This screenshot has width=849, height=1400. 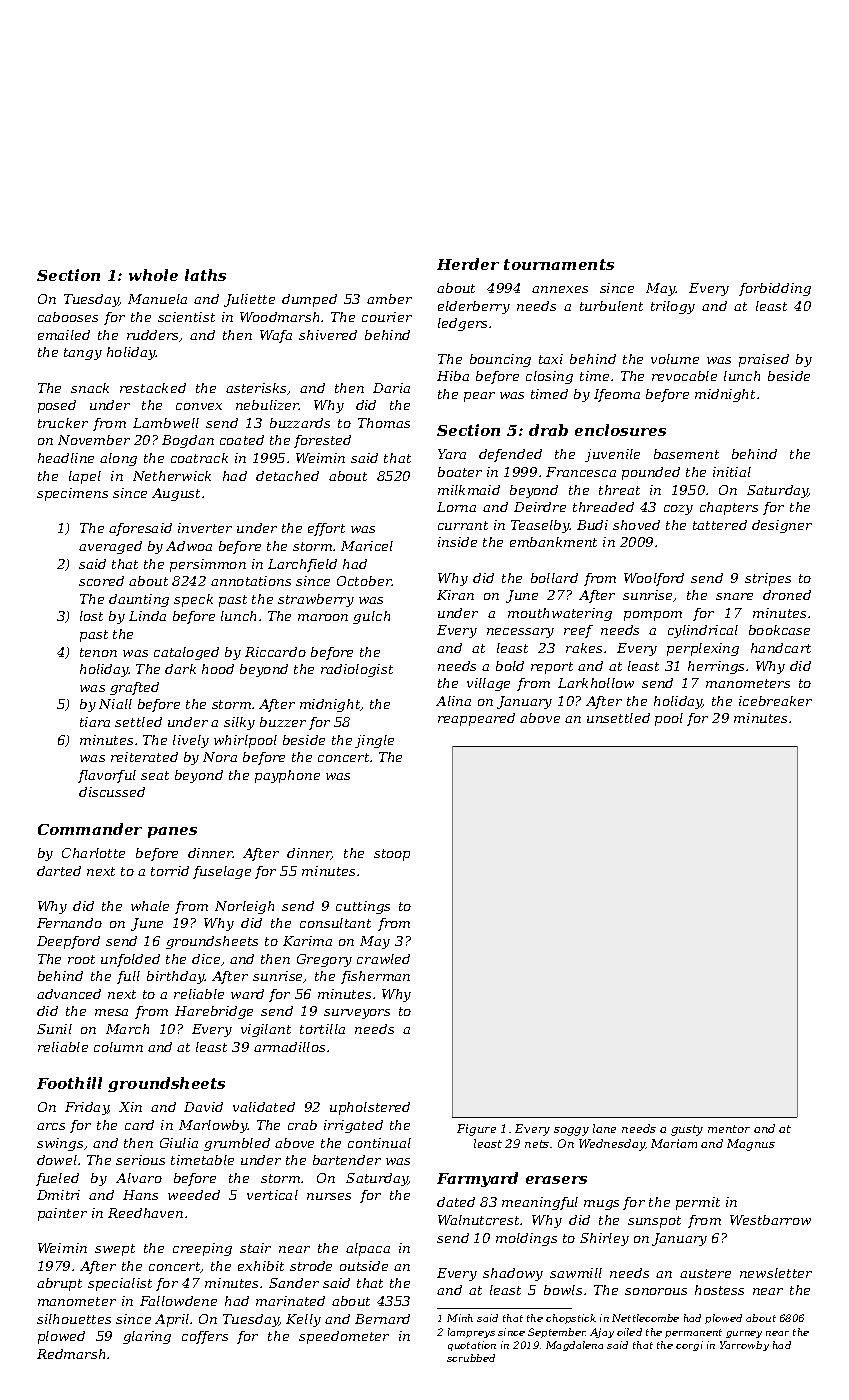 What do you see at coordinates (604, 1128) in the screenshot?
I see `lane` at bounding box center [604, 1128].
